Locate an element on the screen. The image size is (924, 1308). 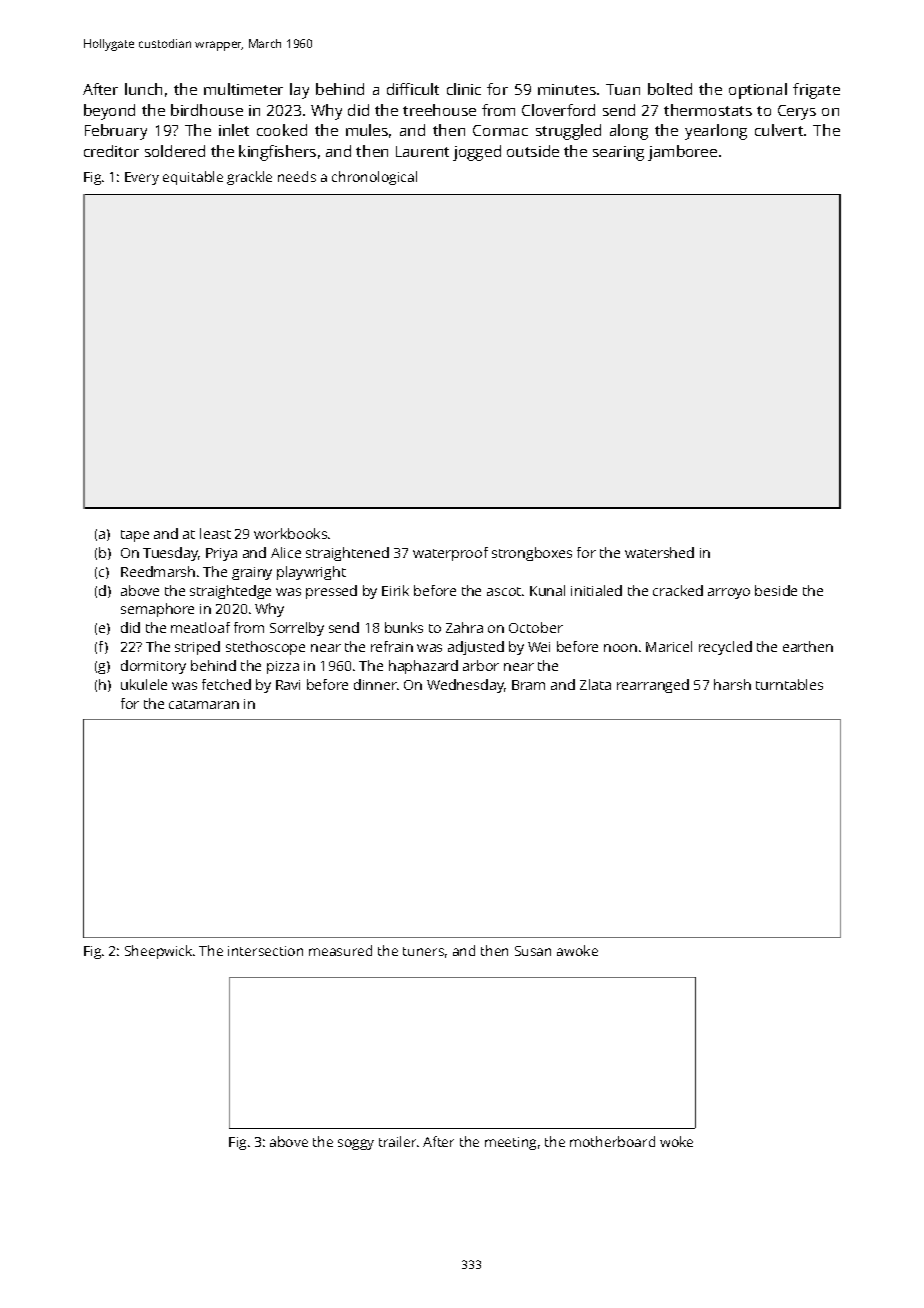
culvert is located at coordinates (779, 130).
